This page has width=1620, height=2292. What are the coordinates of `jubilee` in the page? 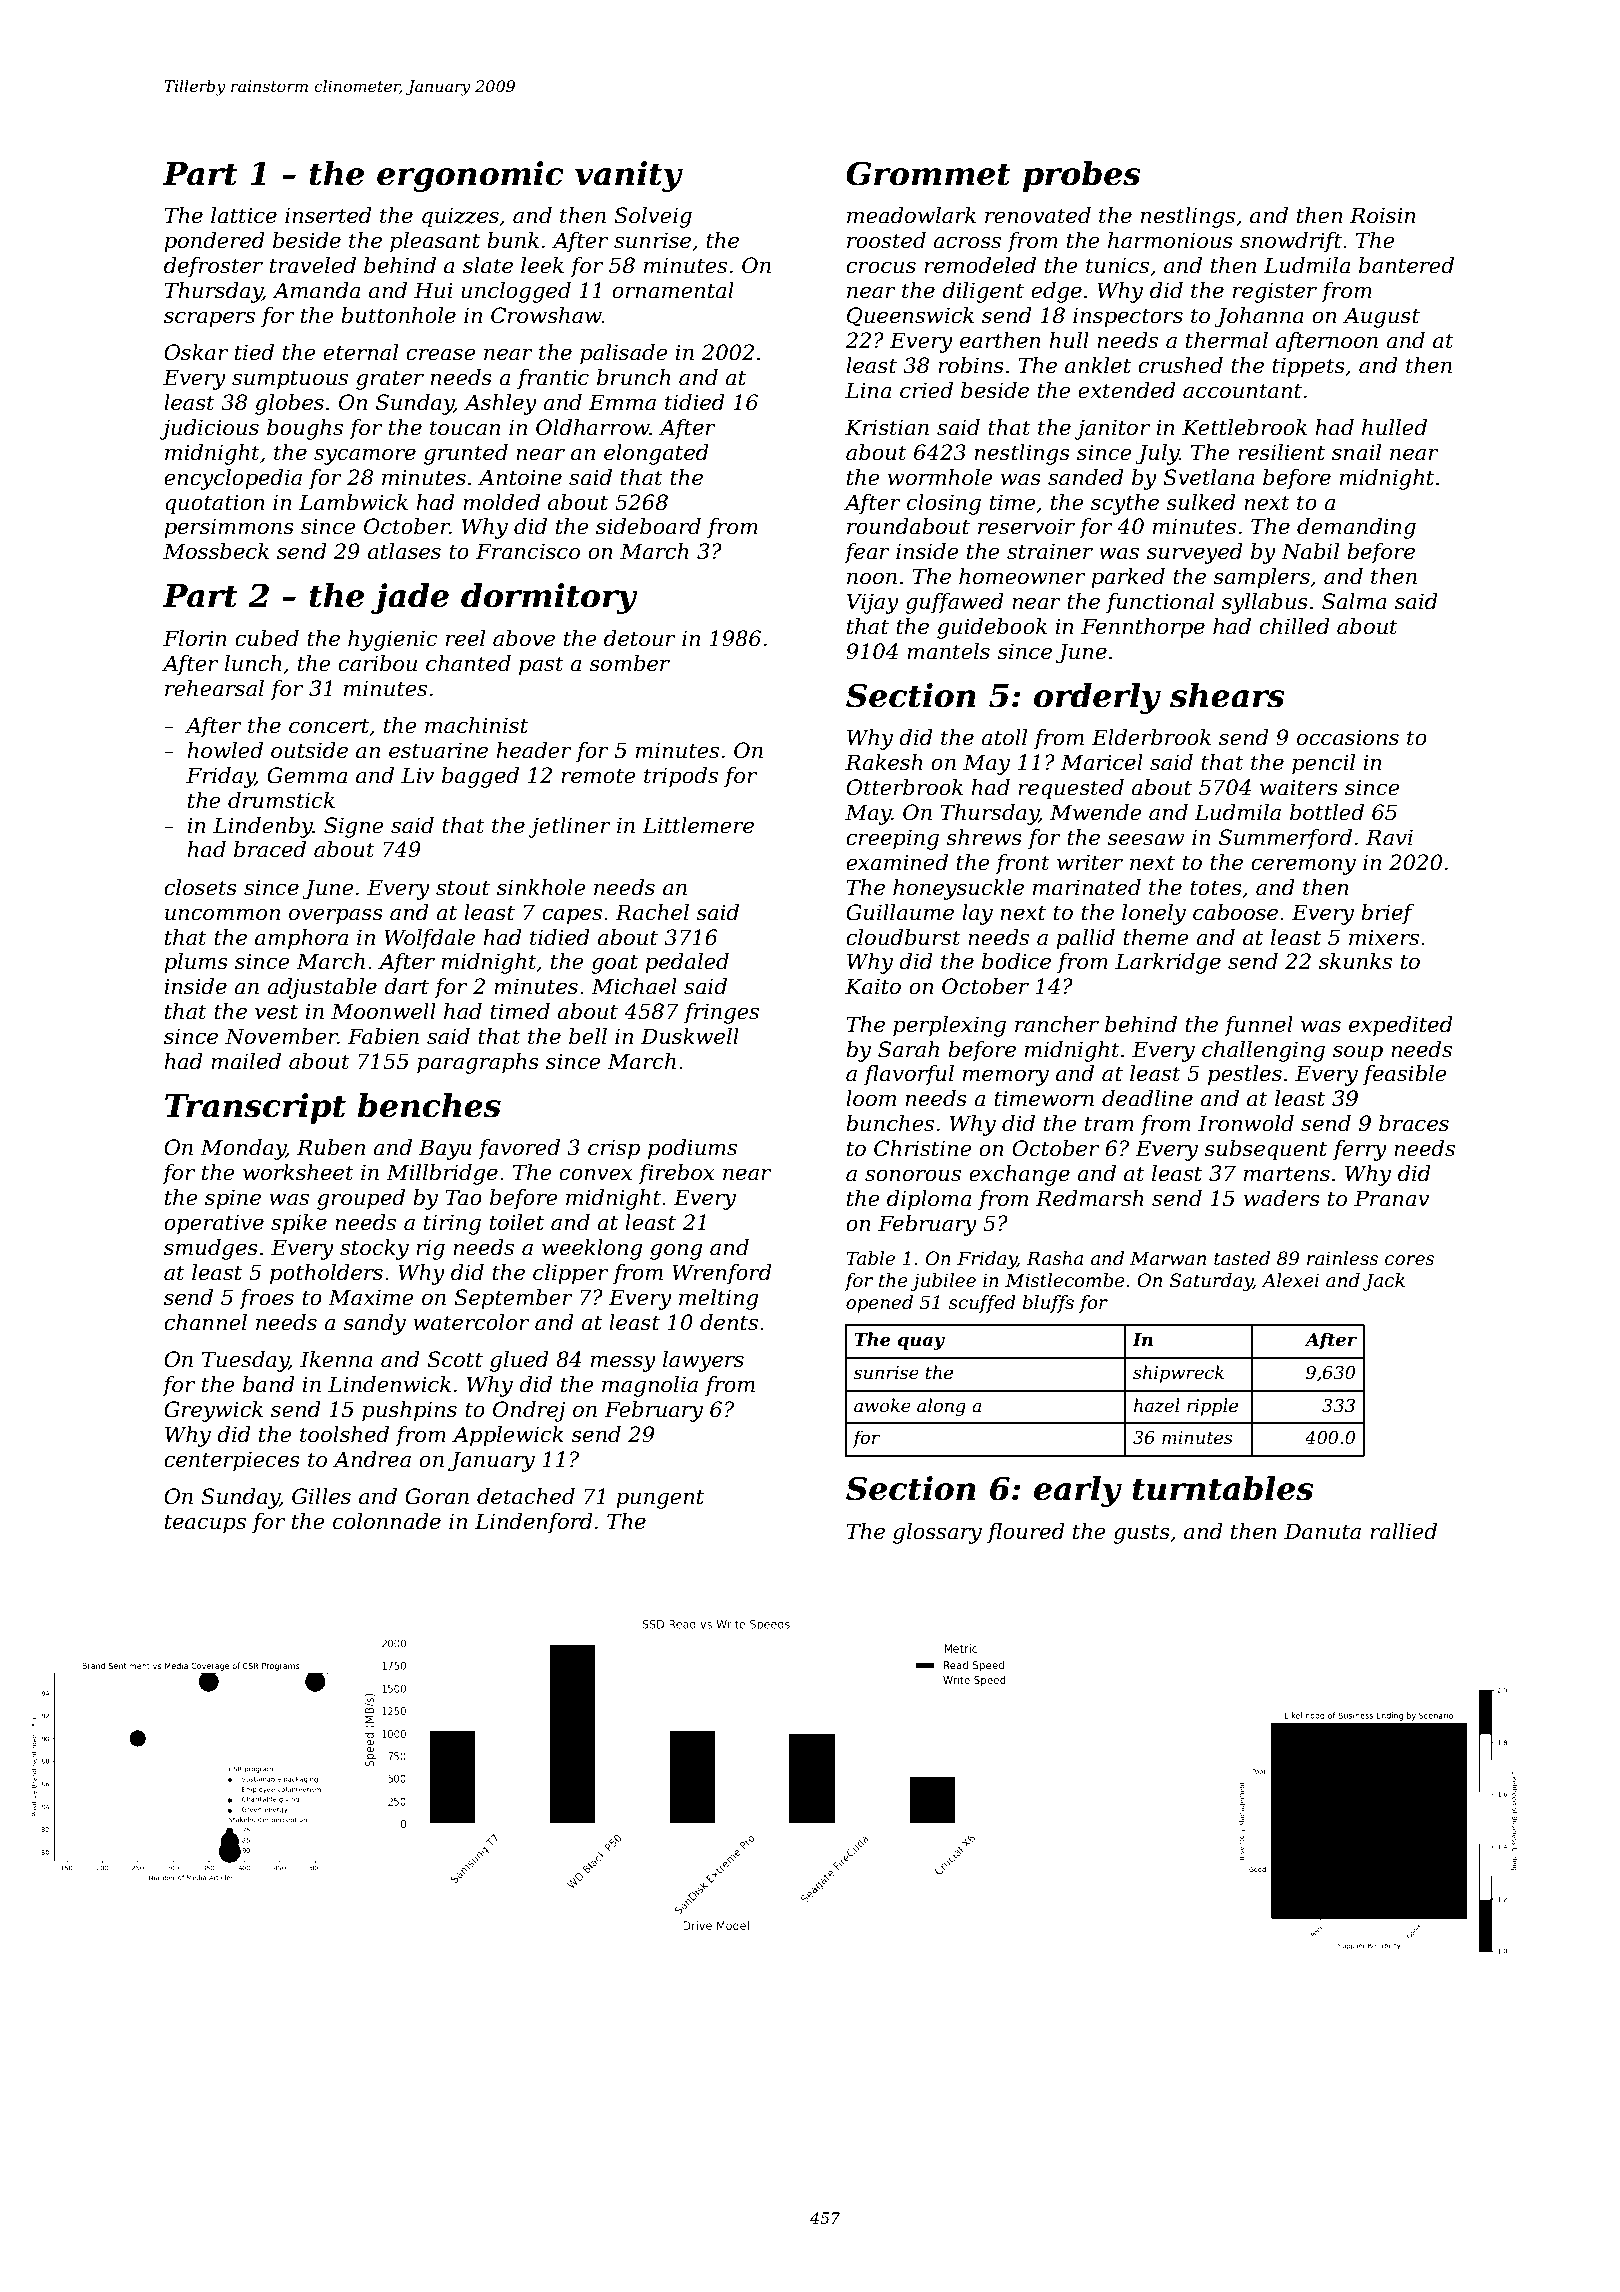 It's located at (943, 1282).
